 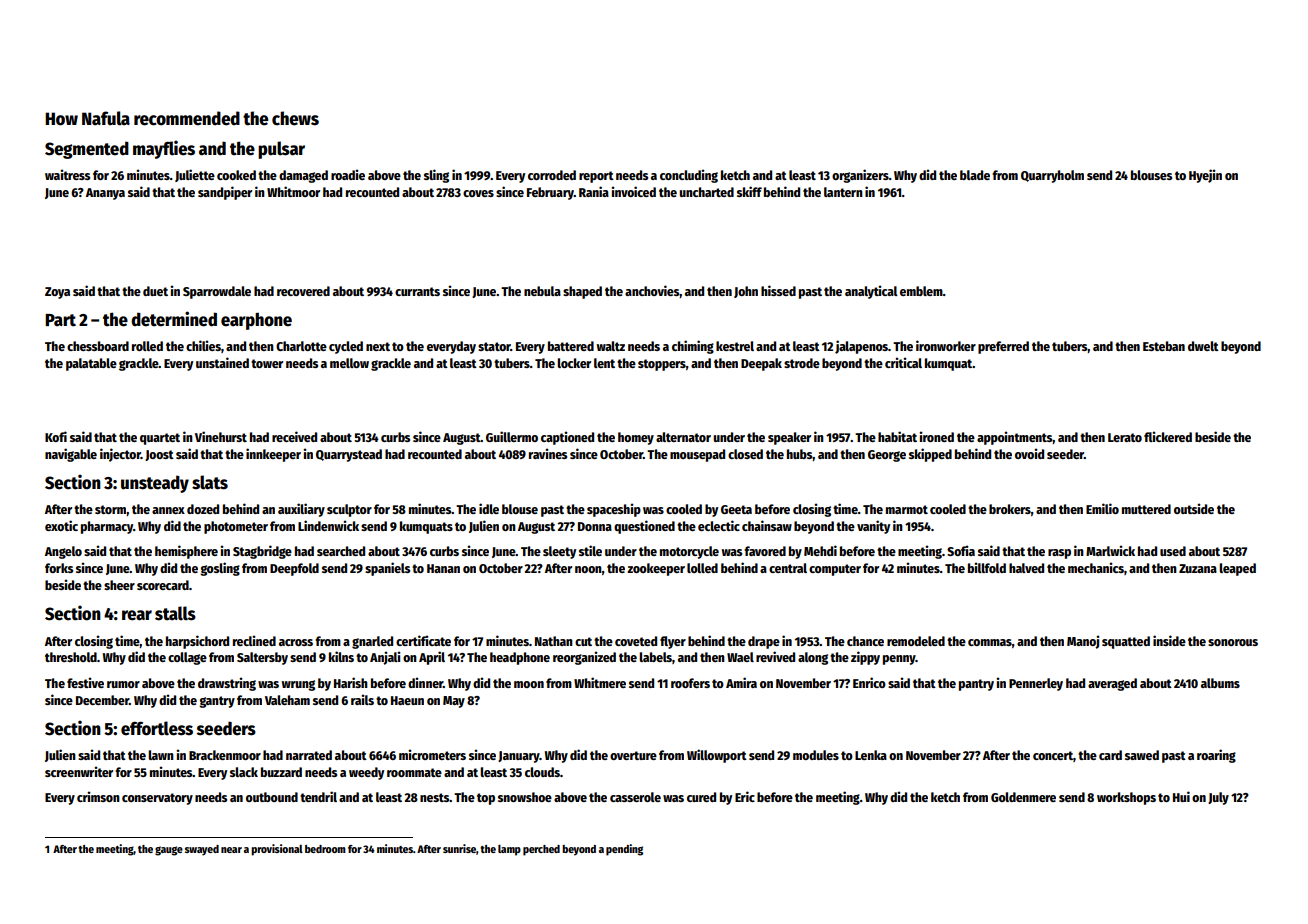 I want to click on corroded, so click(x=552, y=175).
